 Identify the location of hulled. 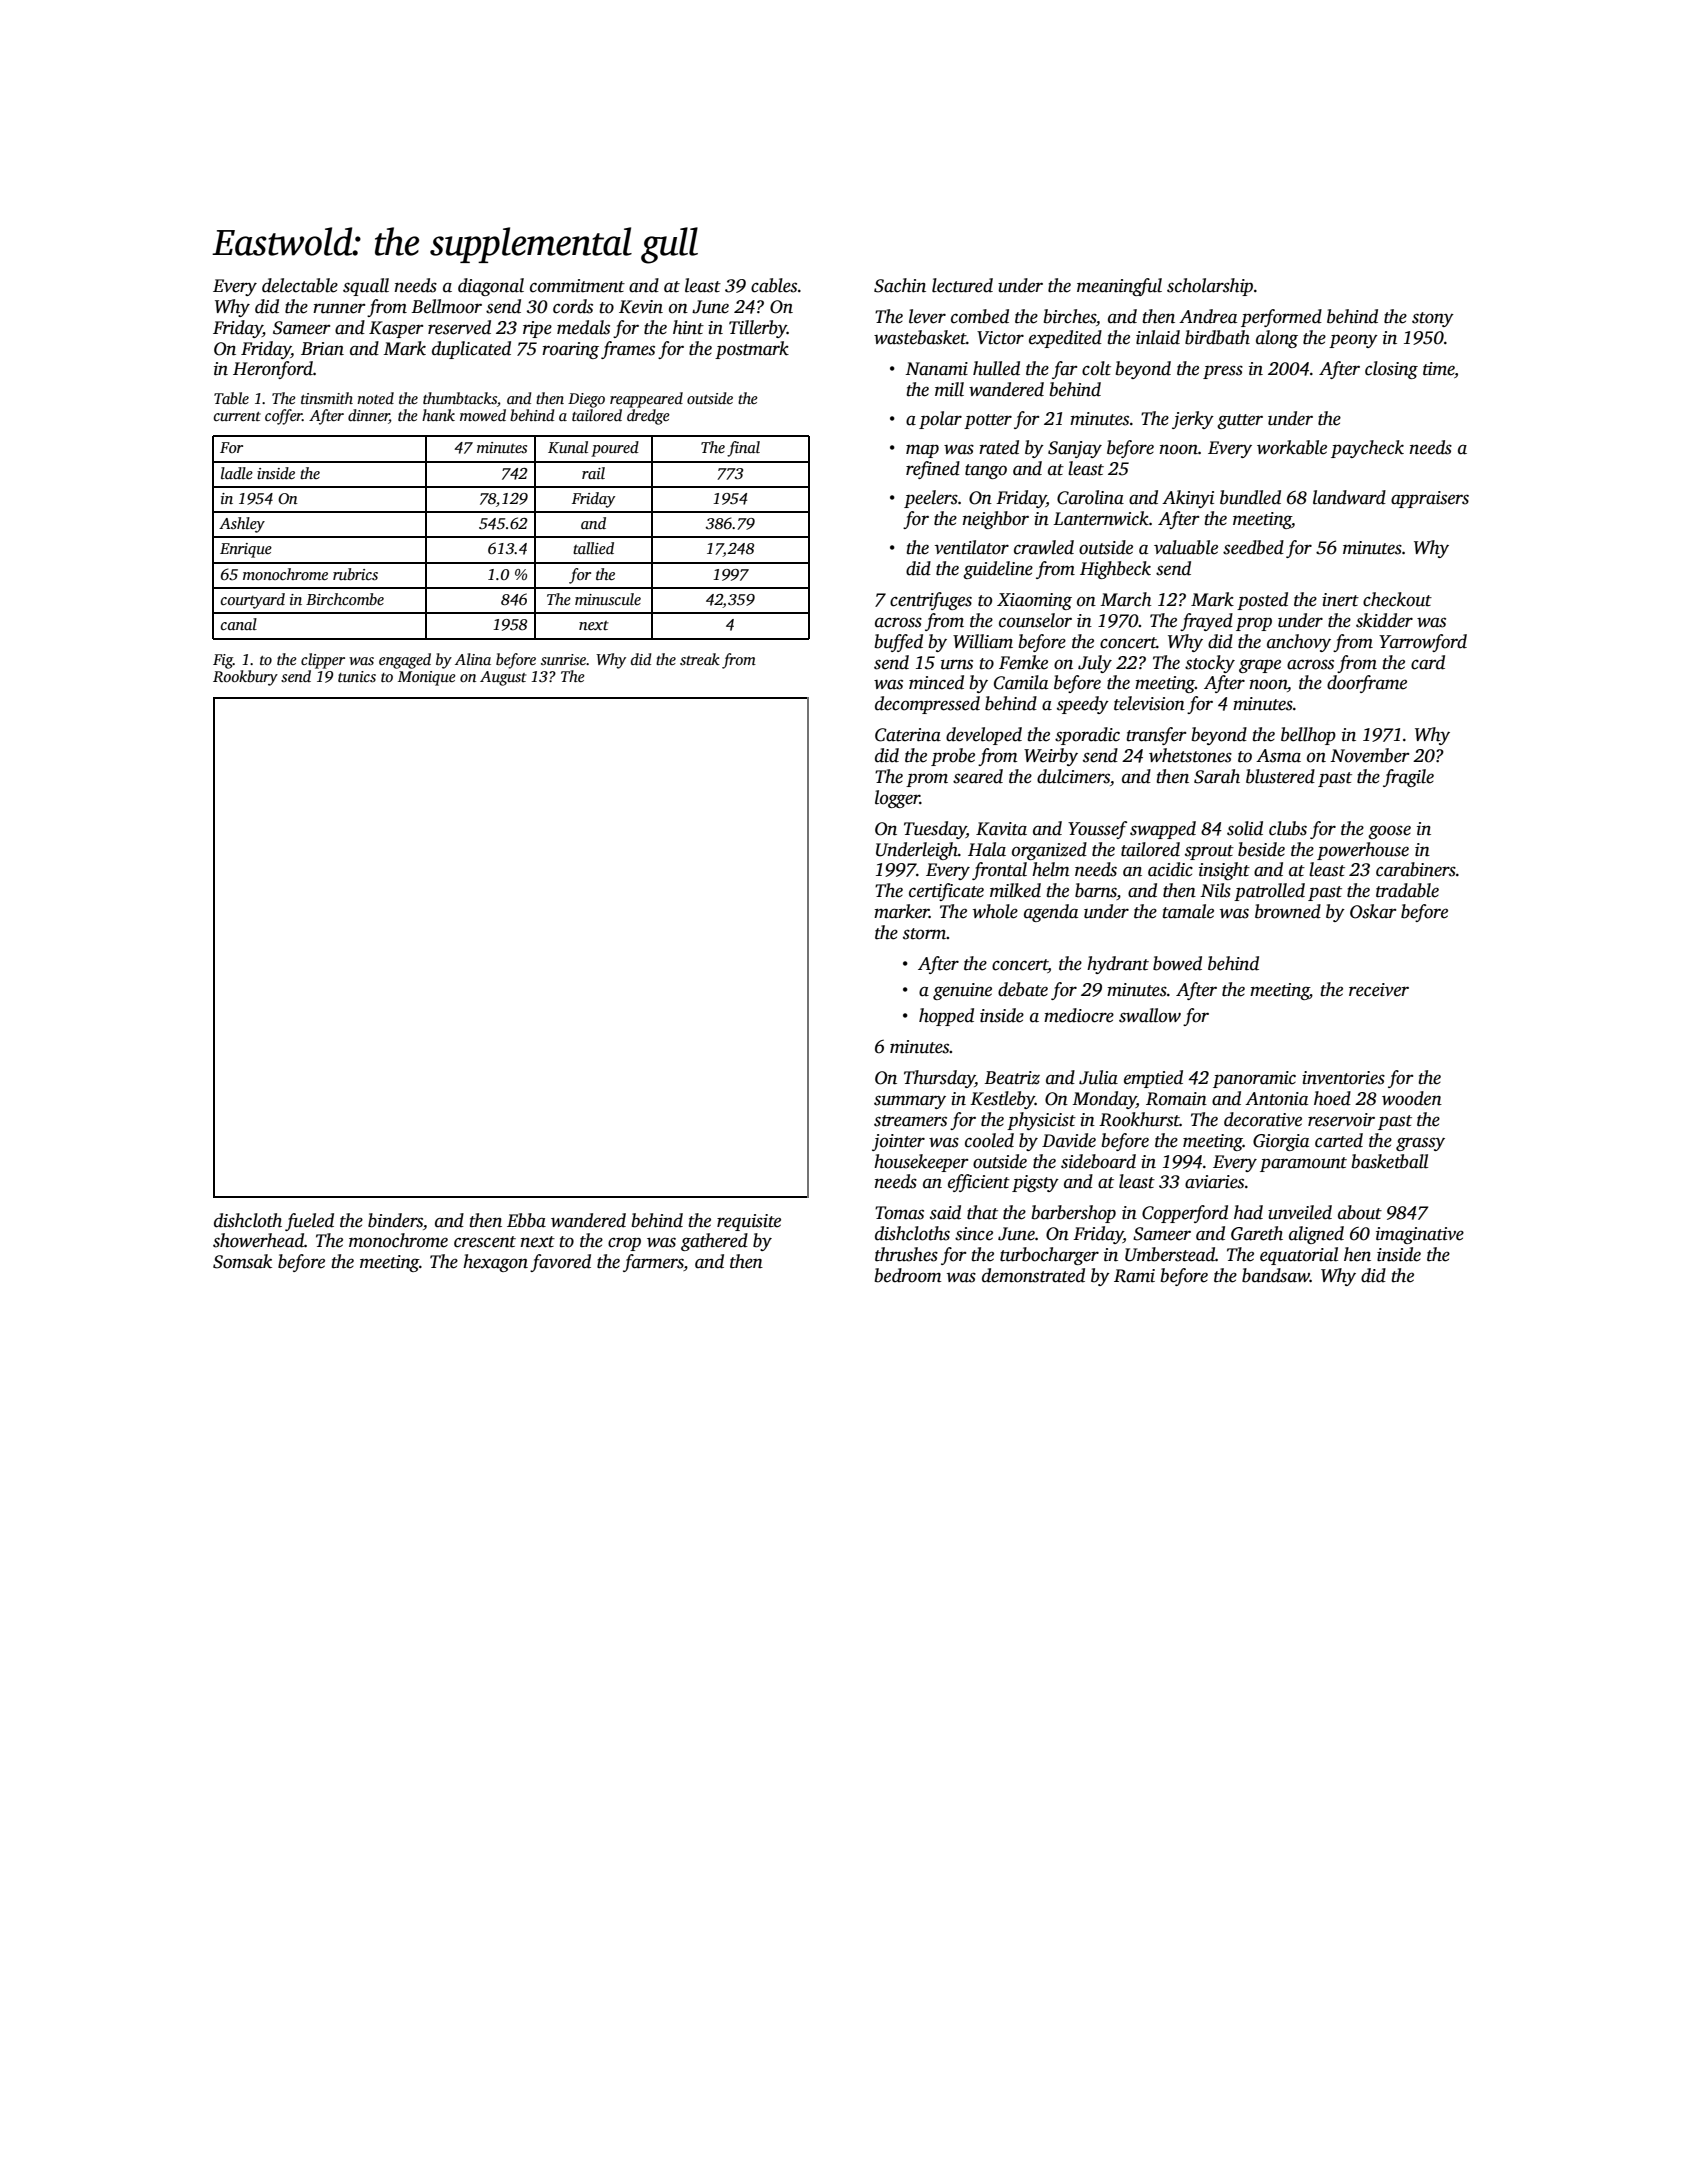
(996, 368).
